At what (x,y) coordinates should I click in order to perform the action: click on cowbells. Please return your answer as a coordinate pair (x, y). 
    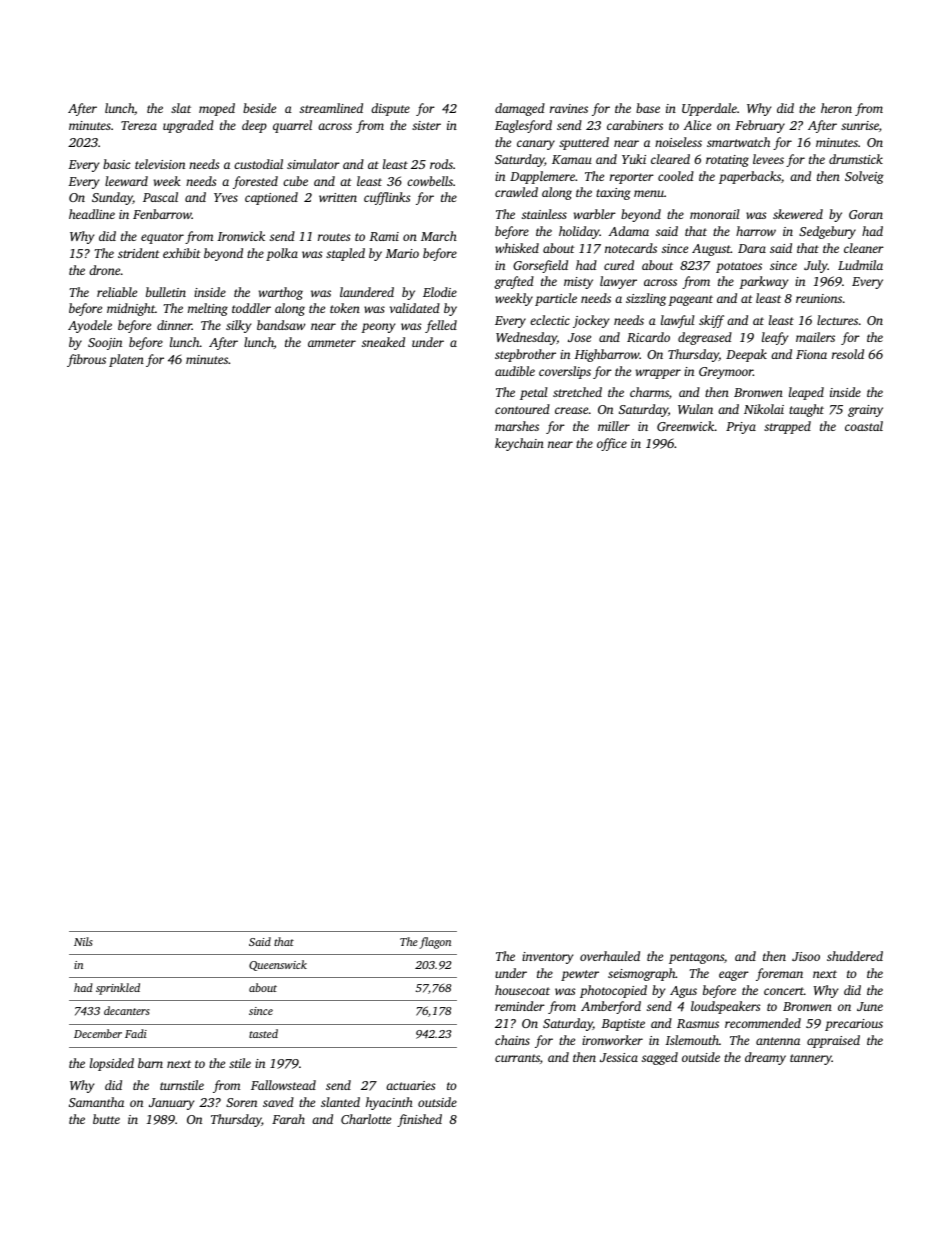
    Looking at the image, I should click on (430, 181).
